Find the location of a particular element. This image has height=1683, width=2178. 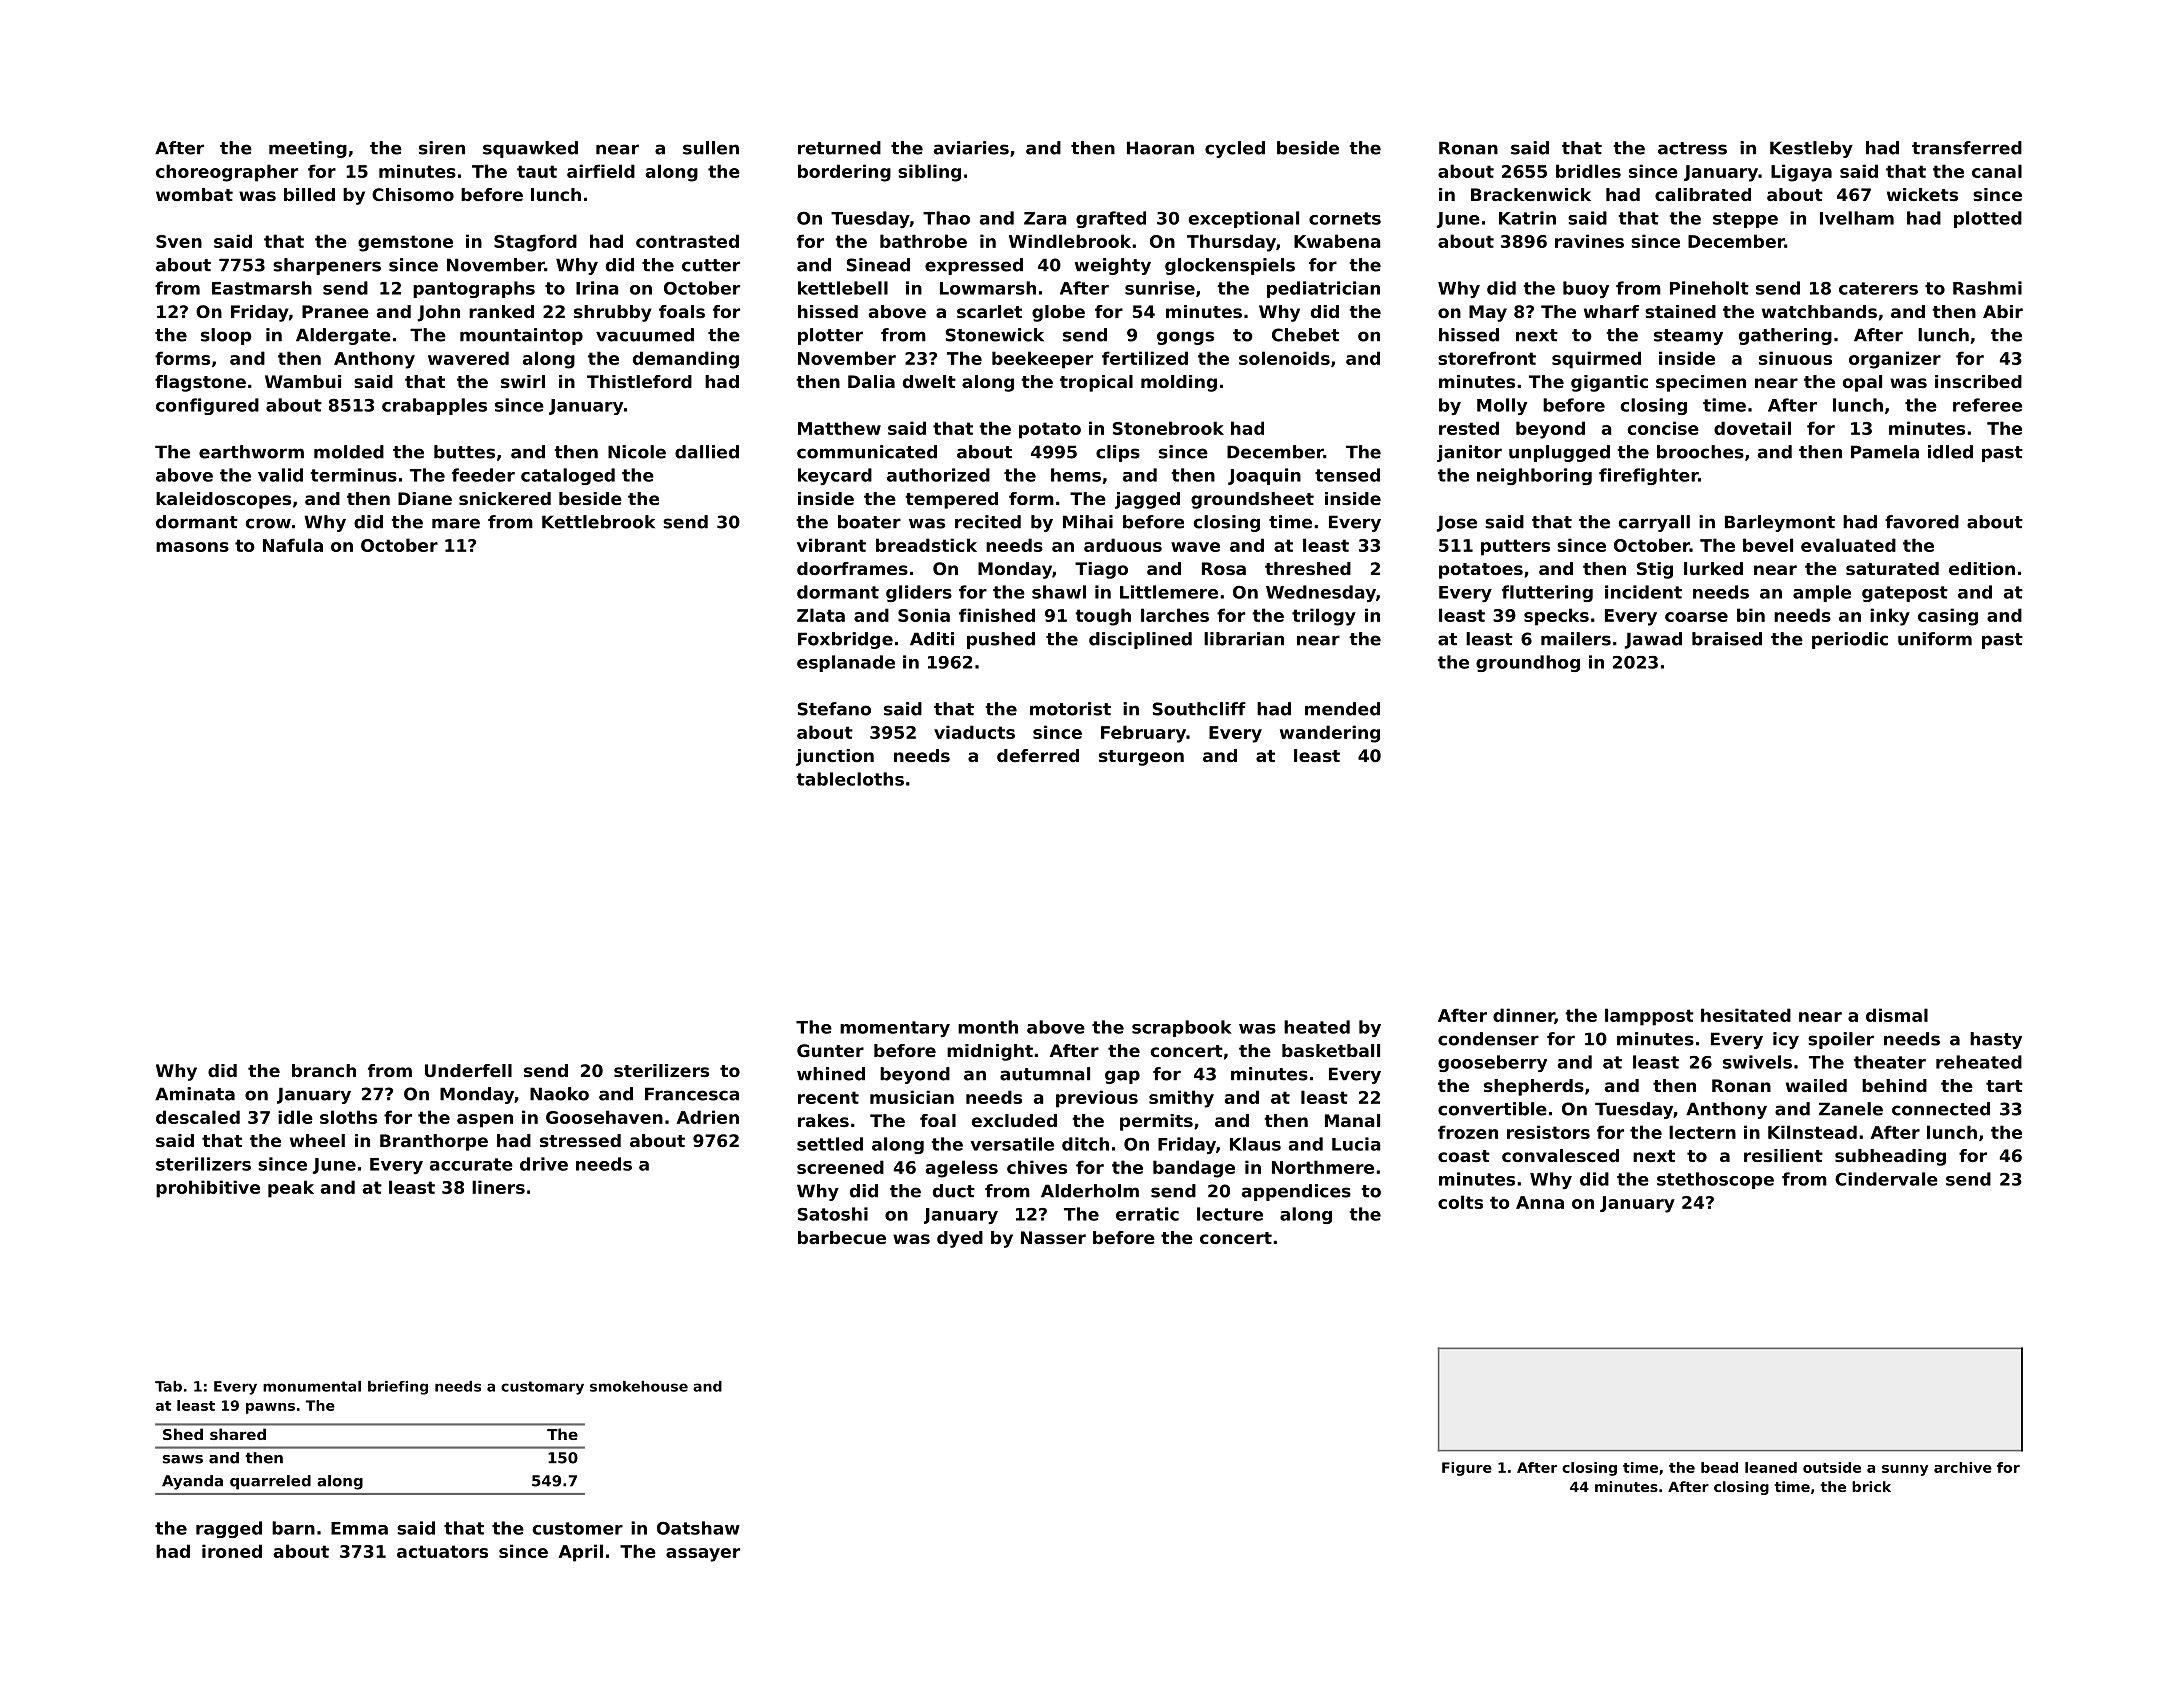

actress is located at coordinates (1692, 148).
